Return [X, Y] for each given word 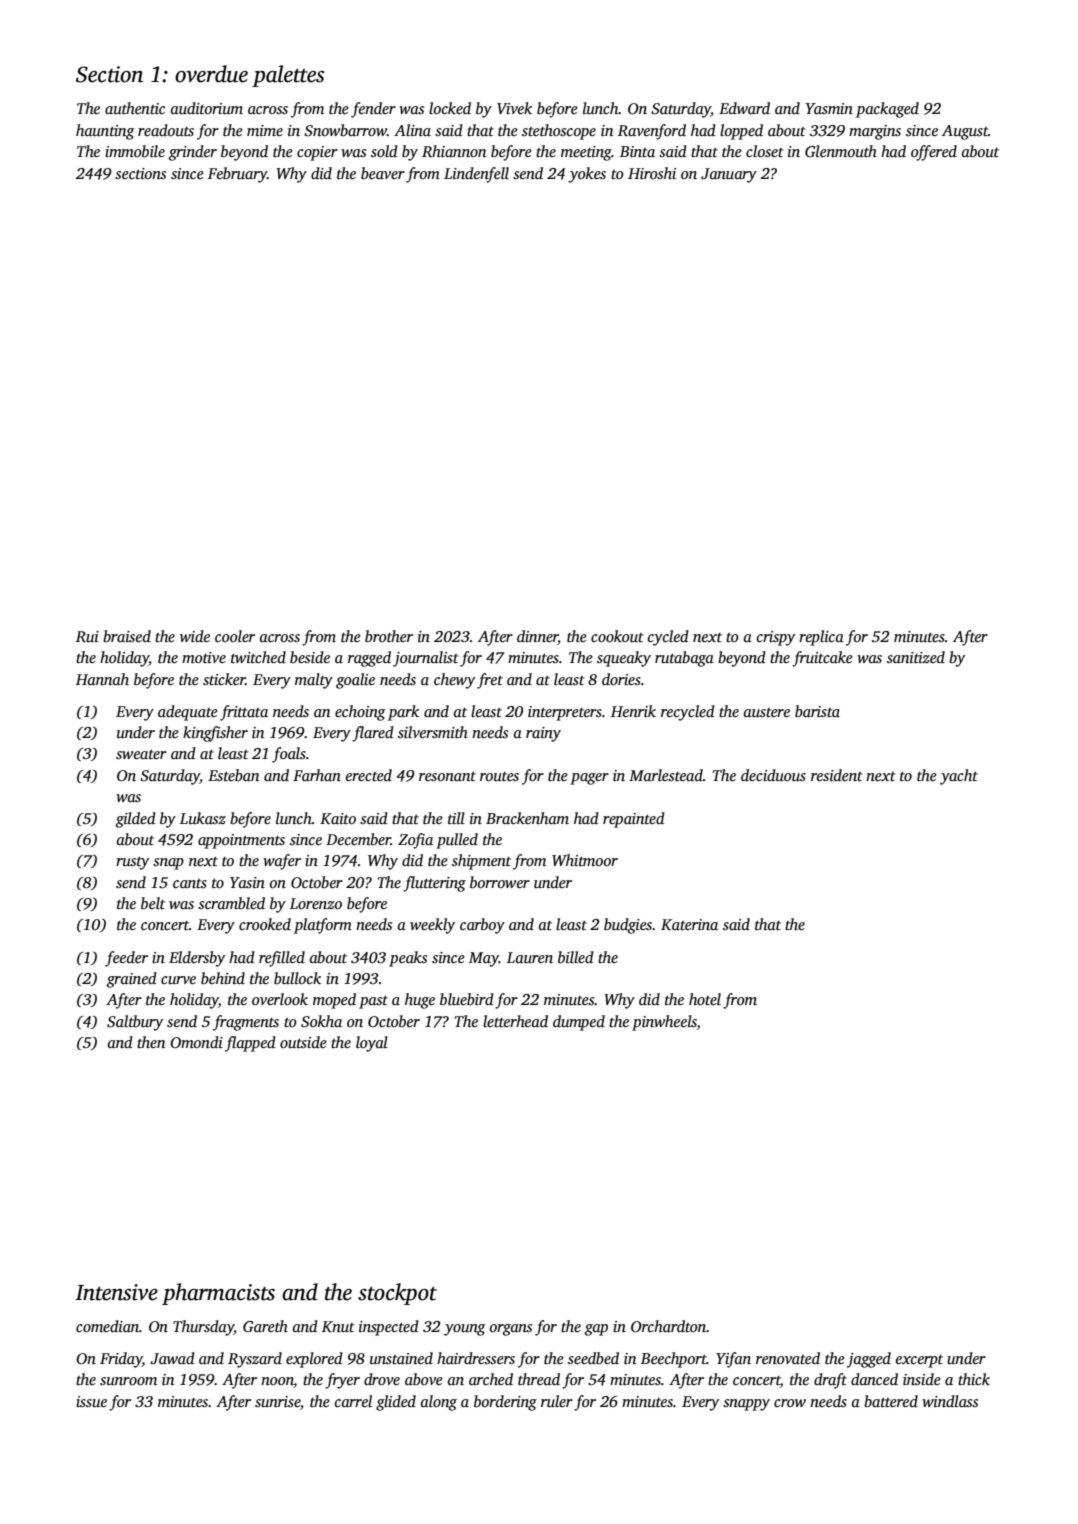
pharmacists [218, 1294]
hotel [705, 999]
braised [127, 636]
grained [132, 980]
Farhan [317, 775]
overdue [211, 74]
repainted [634, 820]
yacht [959, 777]
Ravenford [652, 132]
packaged [887, 110]
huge [420, 1001]
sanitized [916, 657]
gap [596, 1330]
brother [389, 636]
